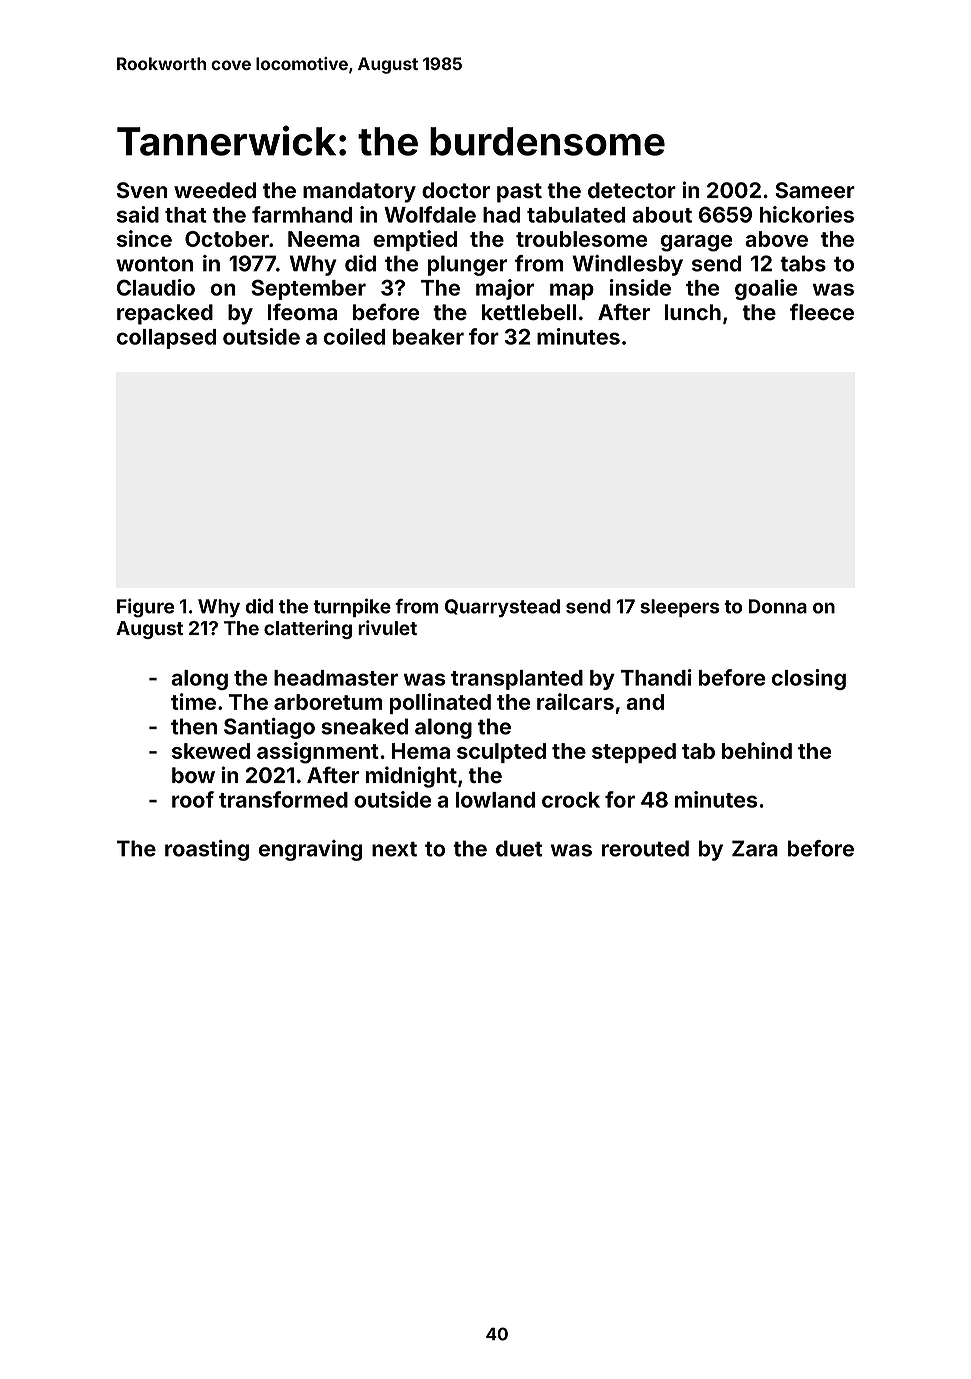 The width and height of the screenshot is (971, 1379). Describe the element at coordinates (142, 190) in the screenshot. I see `Sven` at that location.
